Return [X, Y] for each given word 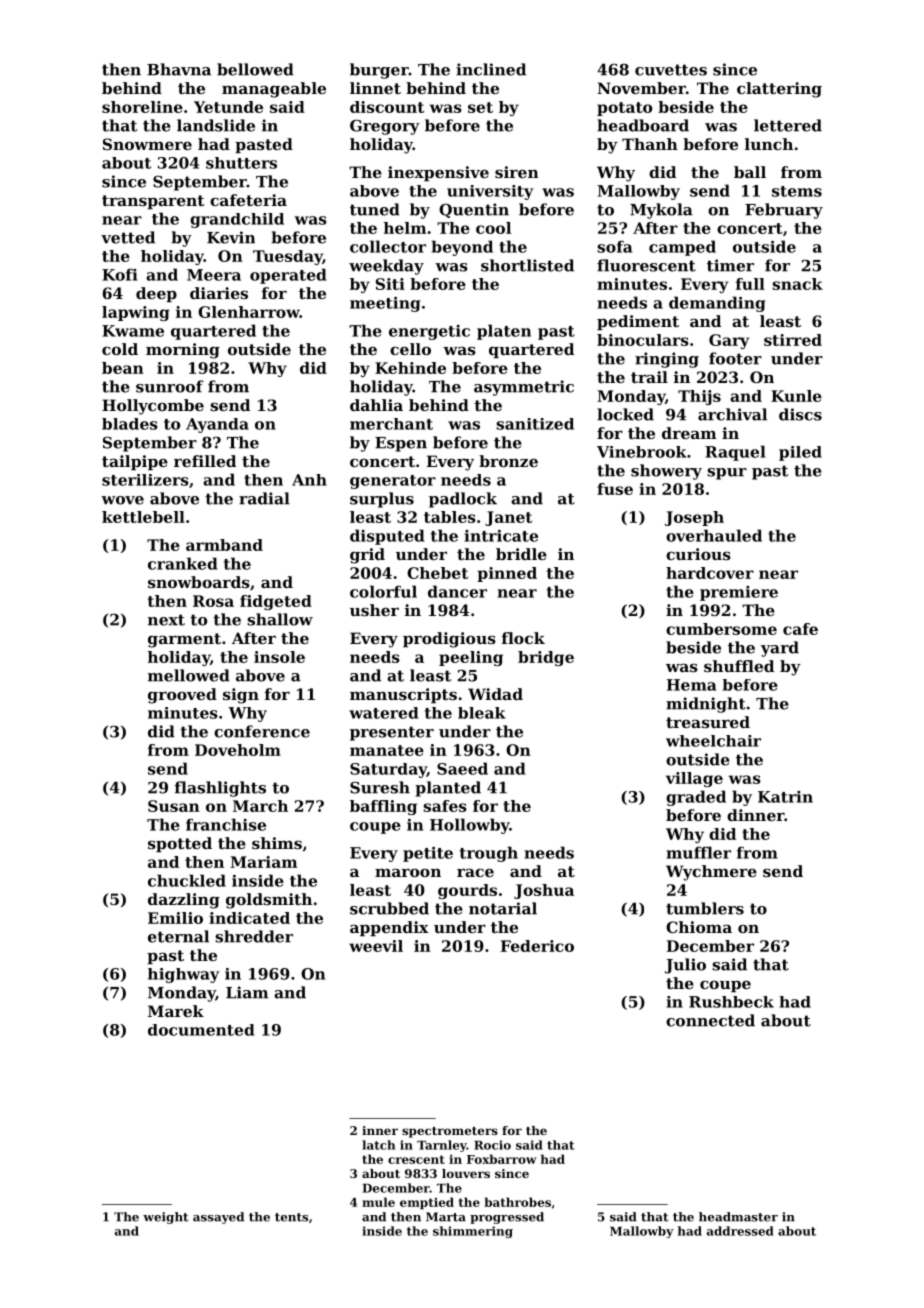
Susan [174, 806]
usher [374, 610]
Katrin [785, 797]
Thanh [650, 144]
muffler [698, 852]
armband [224, 545]
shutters [241, 163]
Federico [537, 946]
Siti [390, 284]
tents [291, 1217]
